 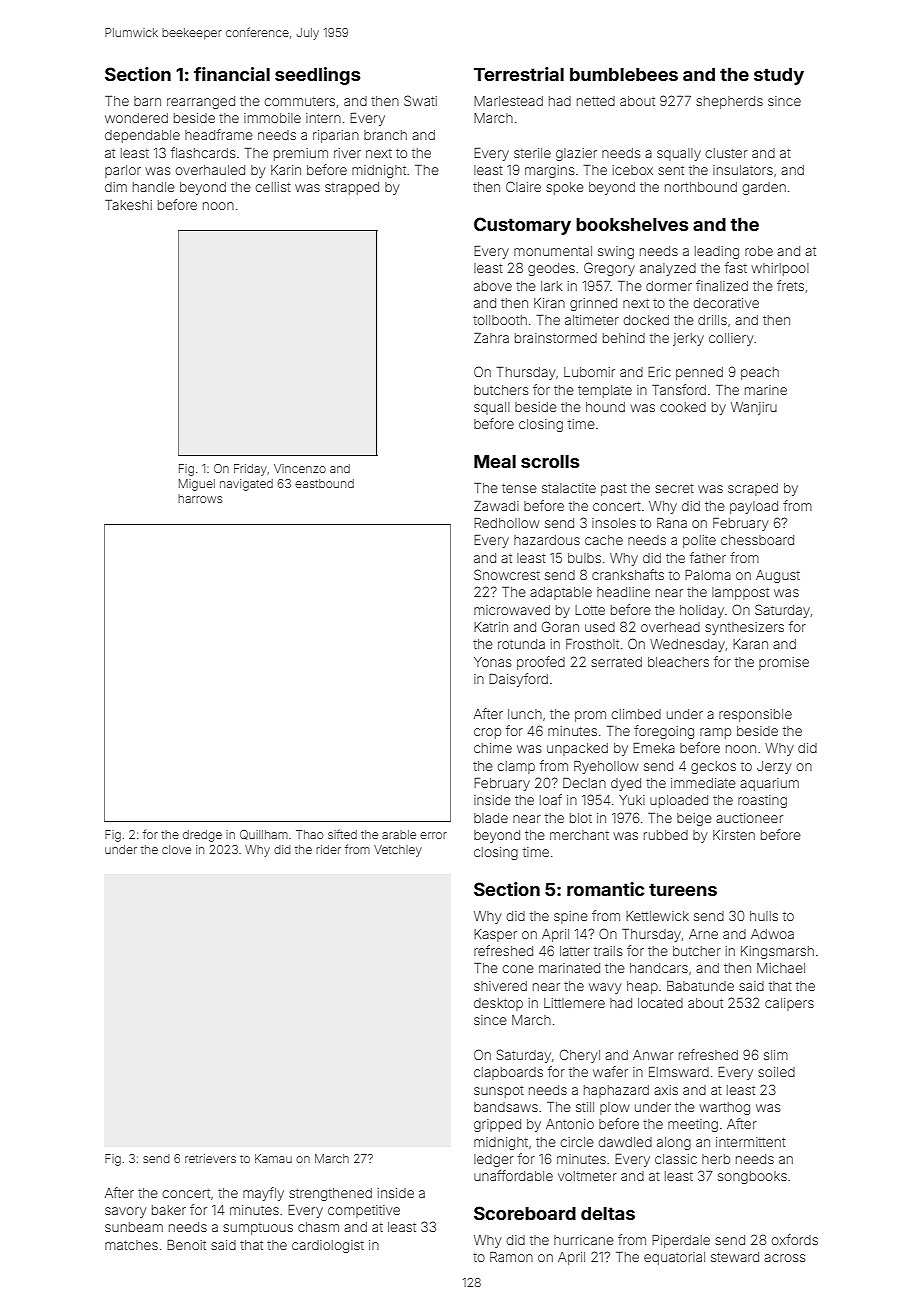 I want to click on harrows, so click(x=200, y=498).
